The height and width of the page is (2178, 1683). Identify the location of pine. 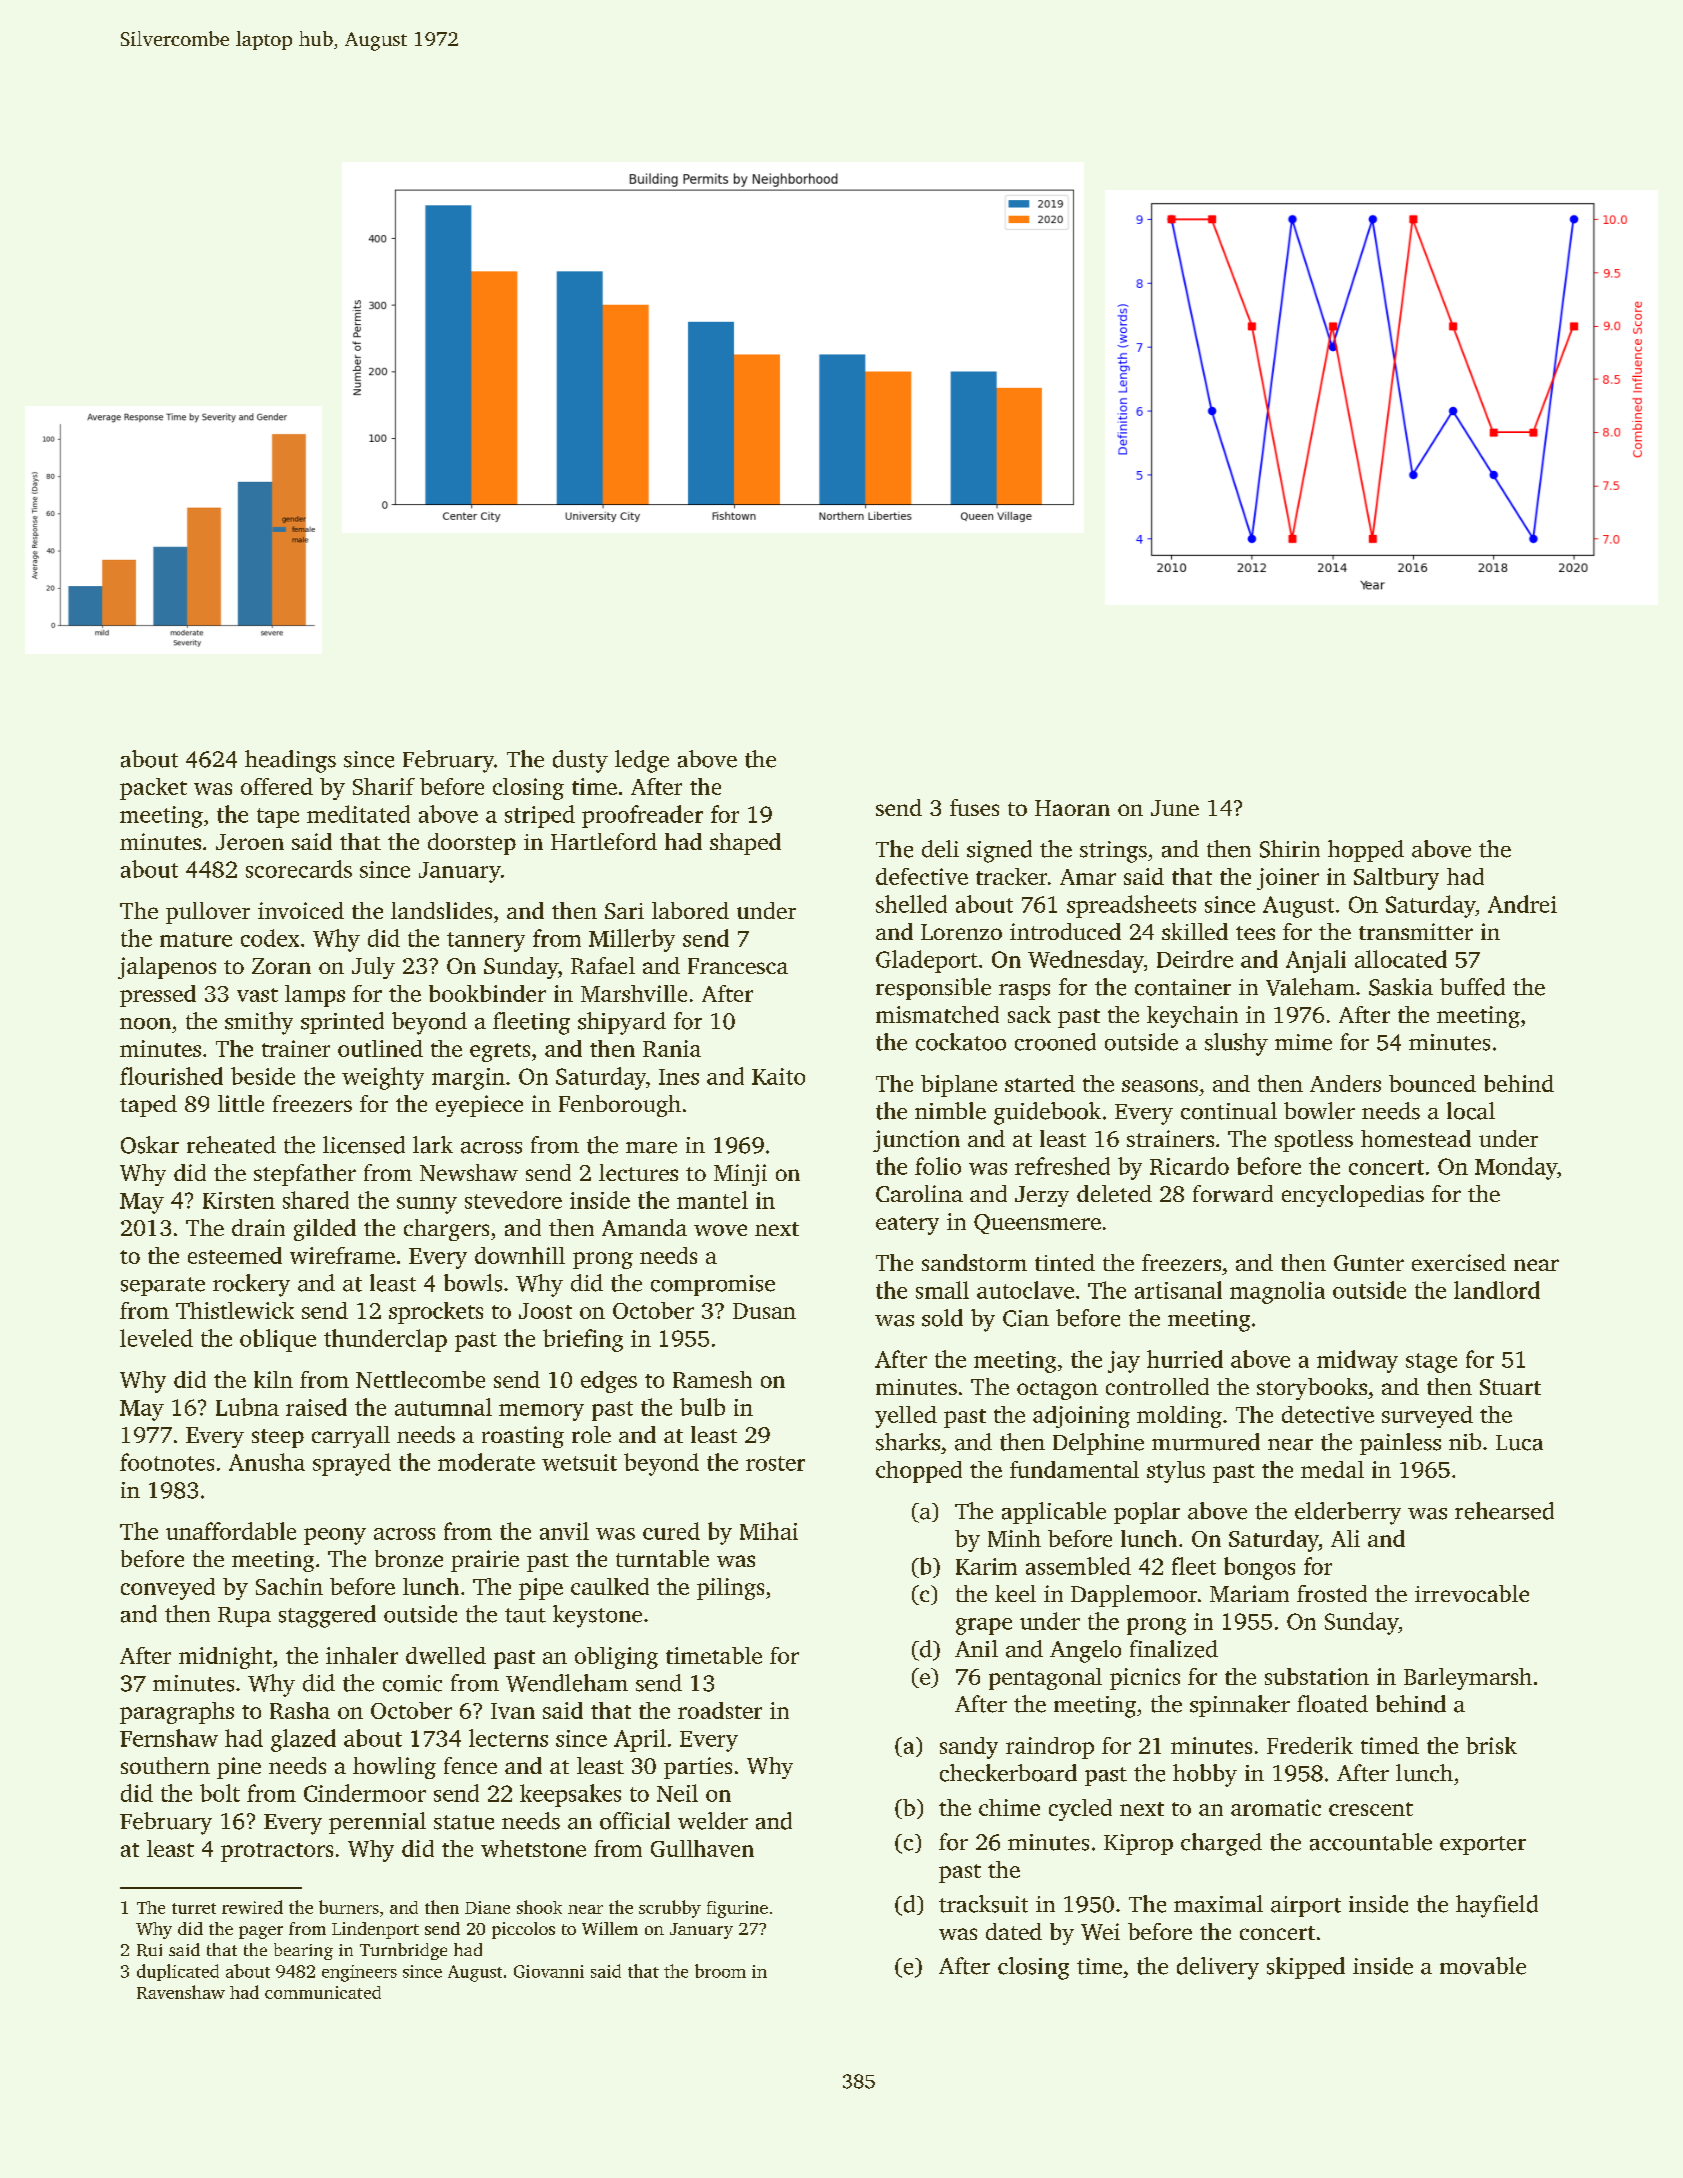
(239, 1768).
